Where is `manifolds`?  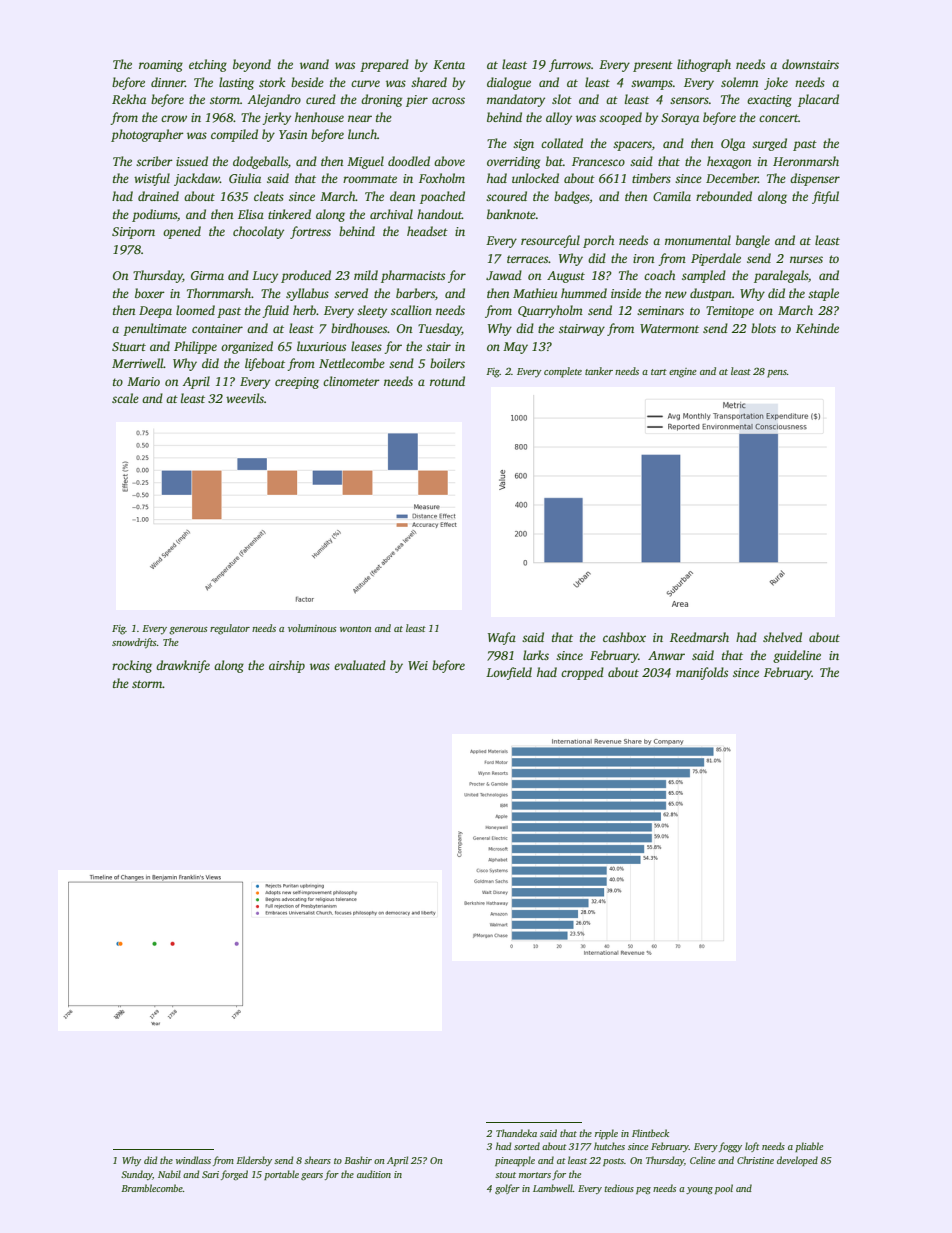 manifolds is located at coordinates (702, 673).
